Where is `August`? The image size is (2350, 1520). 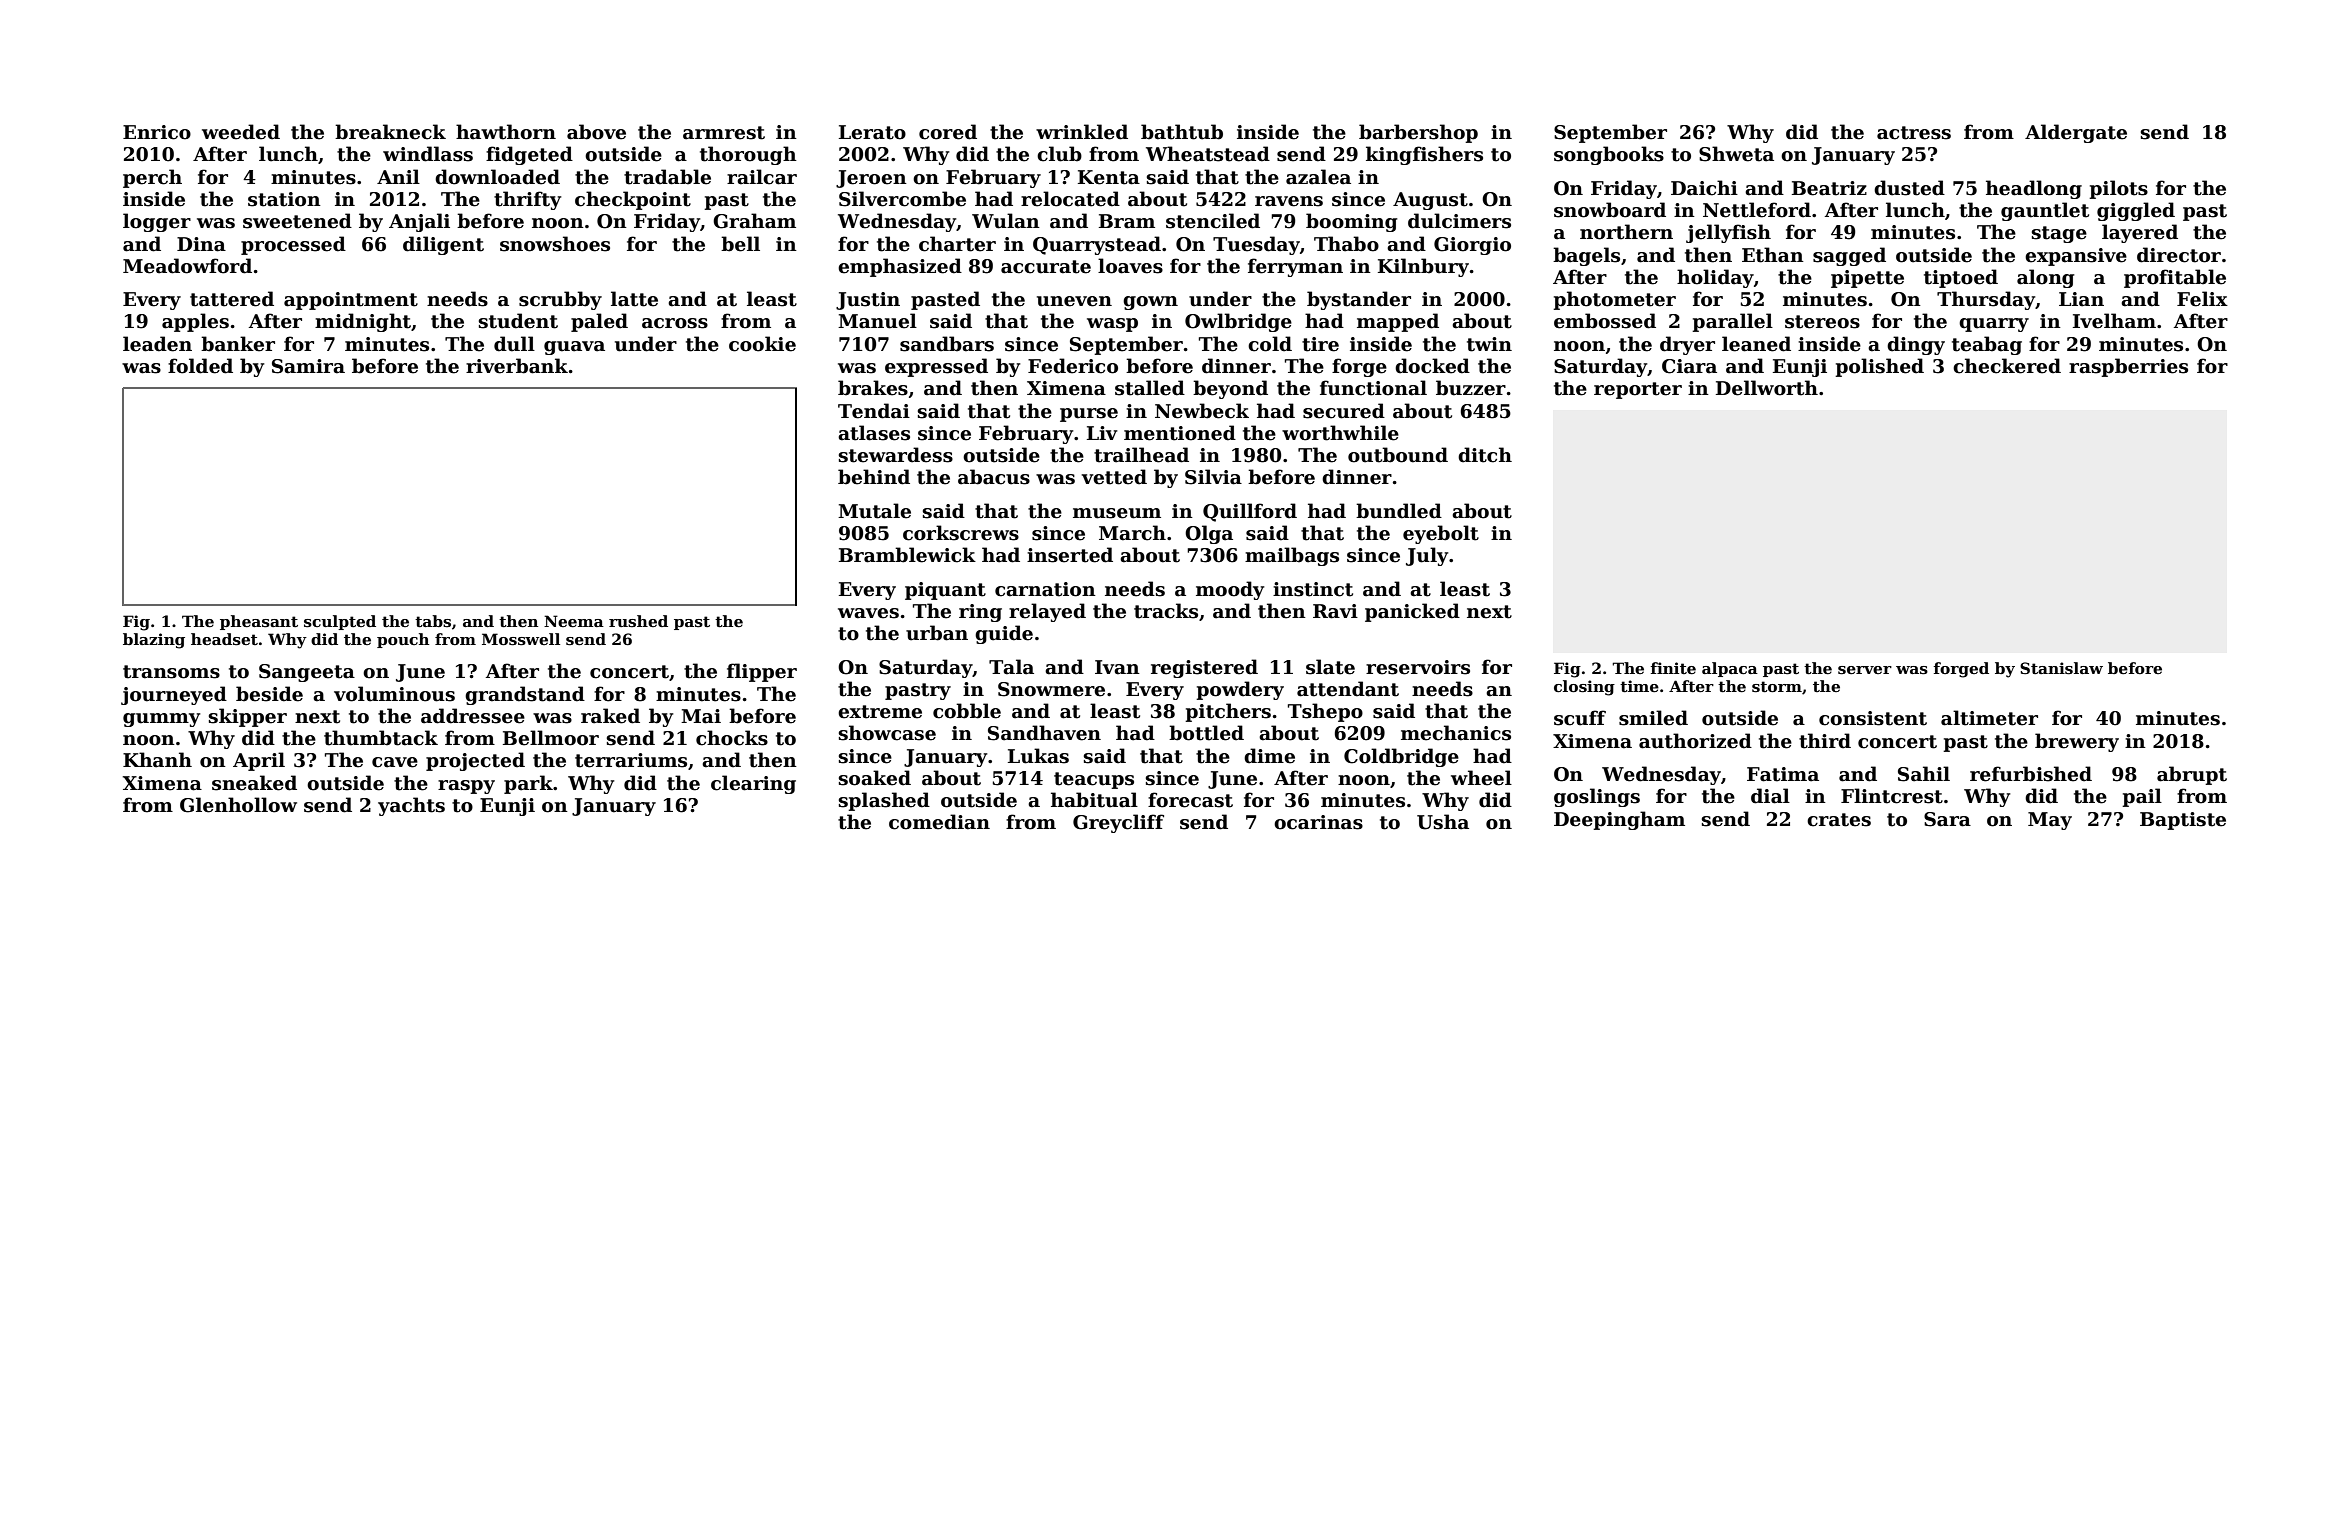
August is located at coordinates (1430, 201).
